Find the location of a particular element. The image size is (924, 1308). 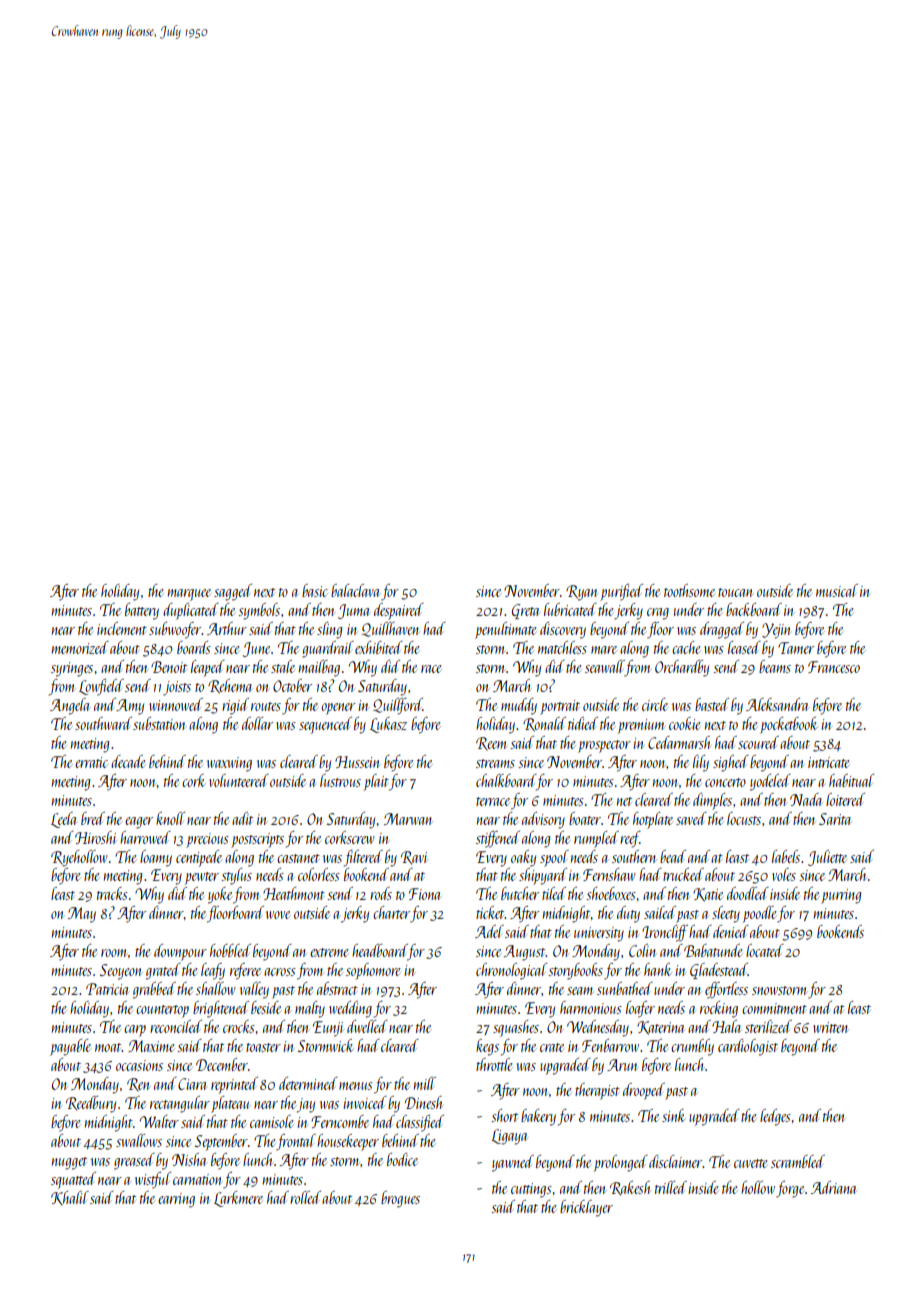

bakery is located at coordinates (538, 1117).
